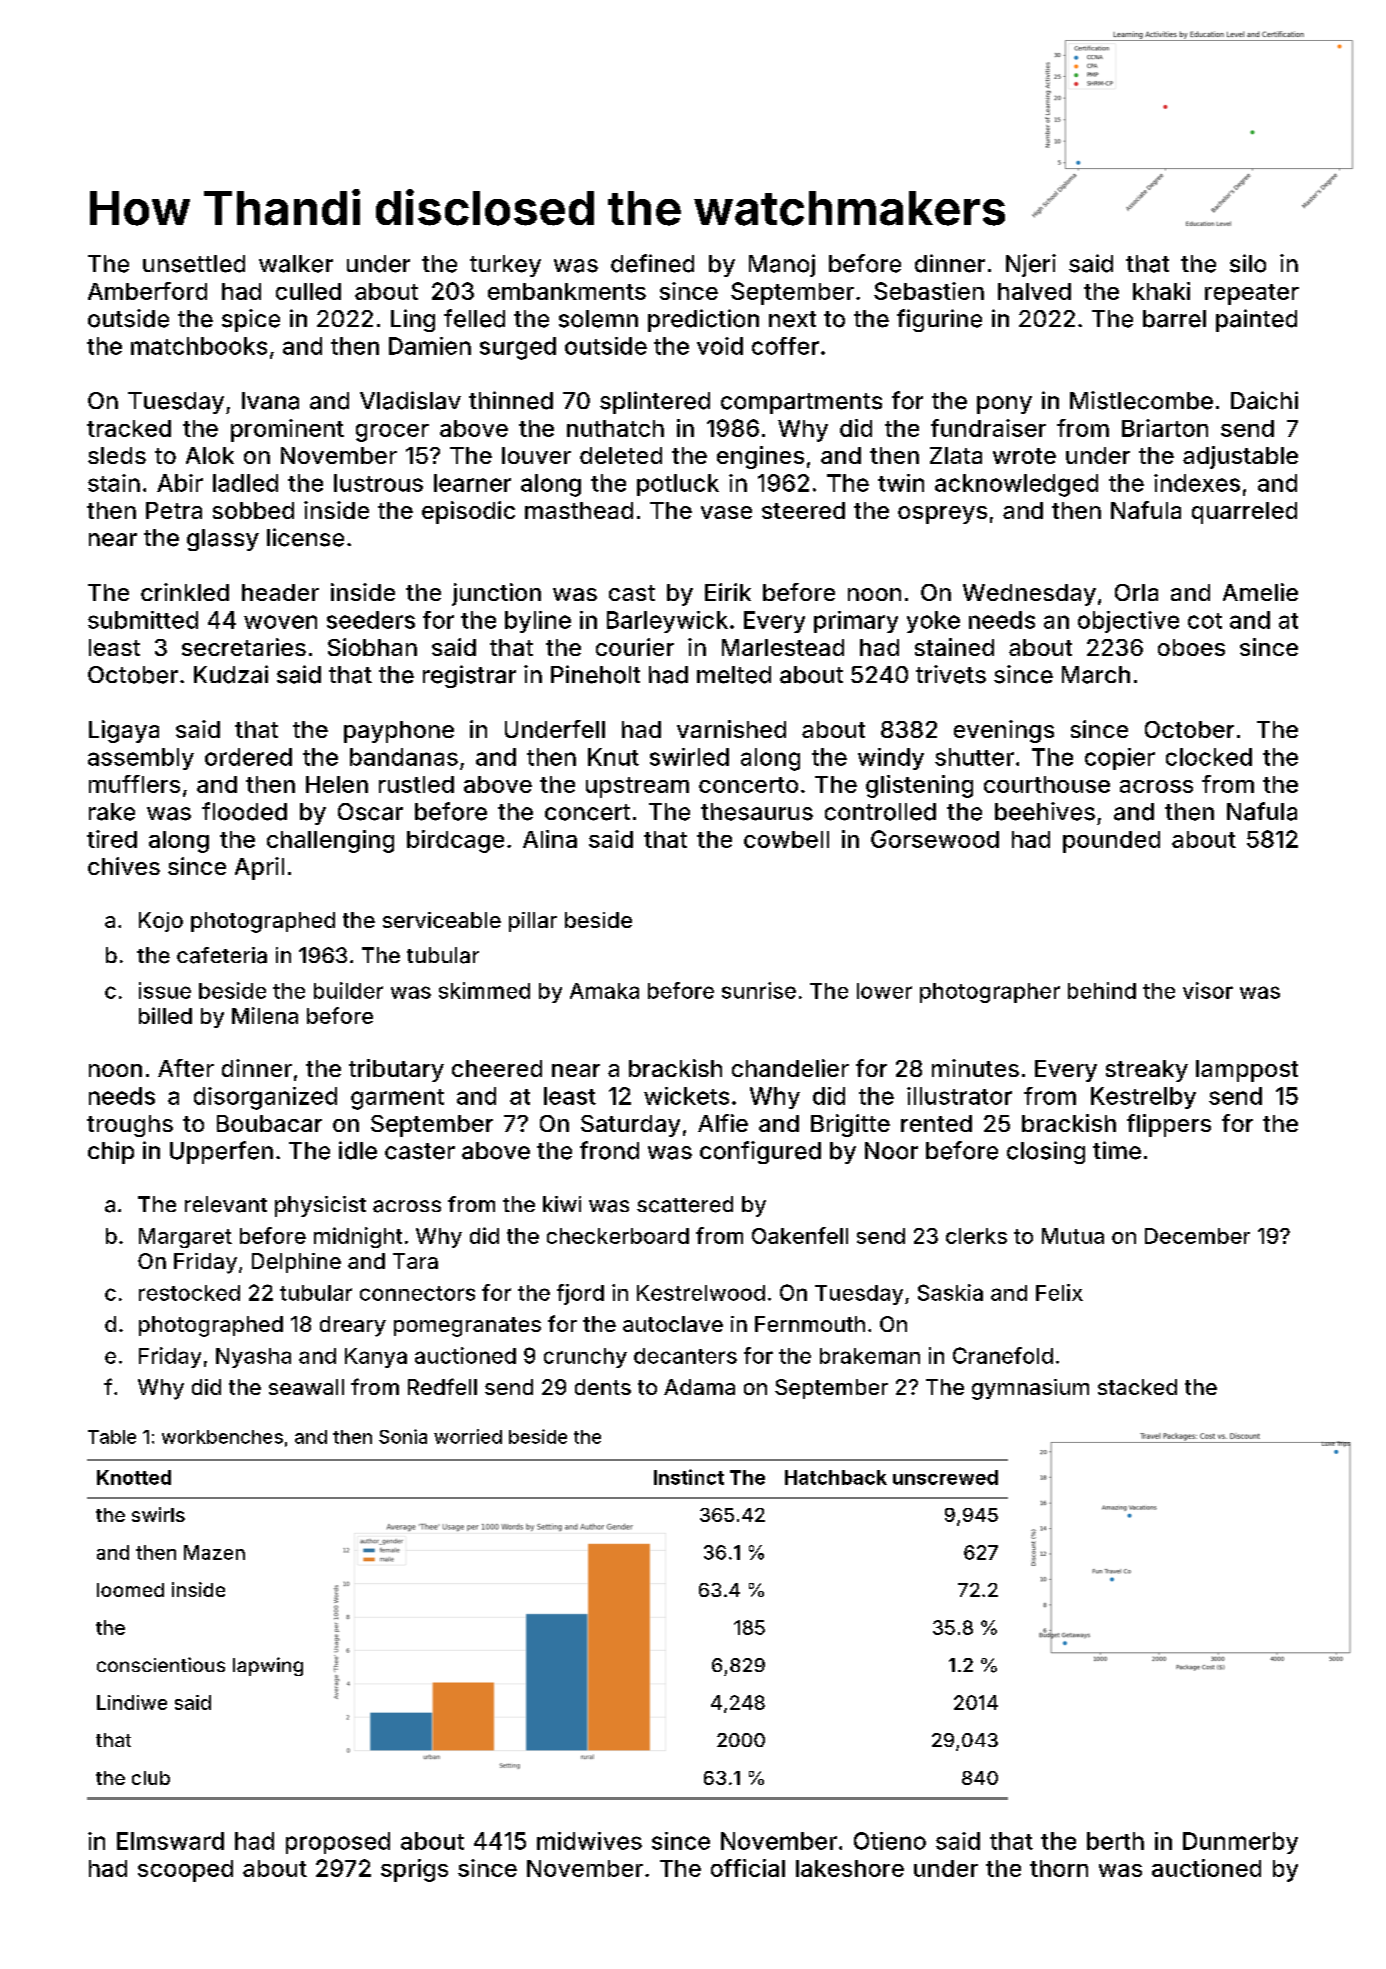  Describe the element at coordinates (686, 1096) in the page. I see `wickets` at that location.
